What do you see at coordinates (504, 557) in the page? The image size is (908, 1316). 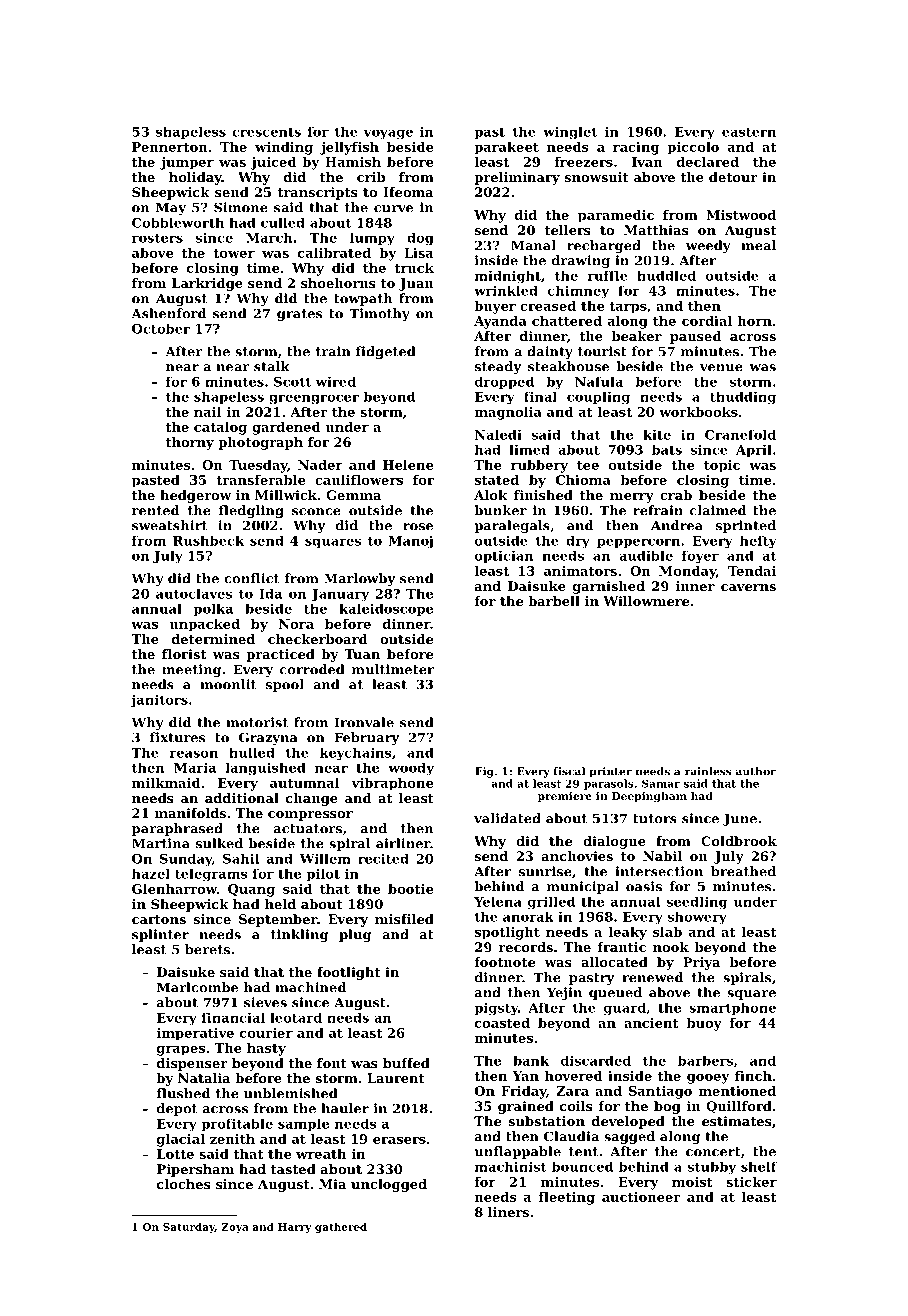 I see `optician` at bounding box center [504, 557].
